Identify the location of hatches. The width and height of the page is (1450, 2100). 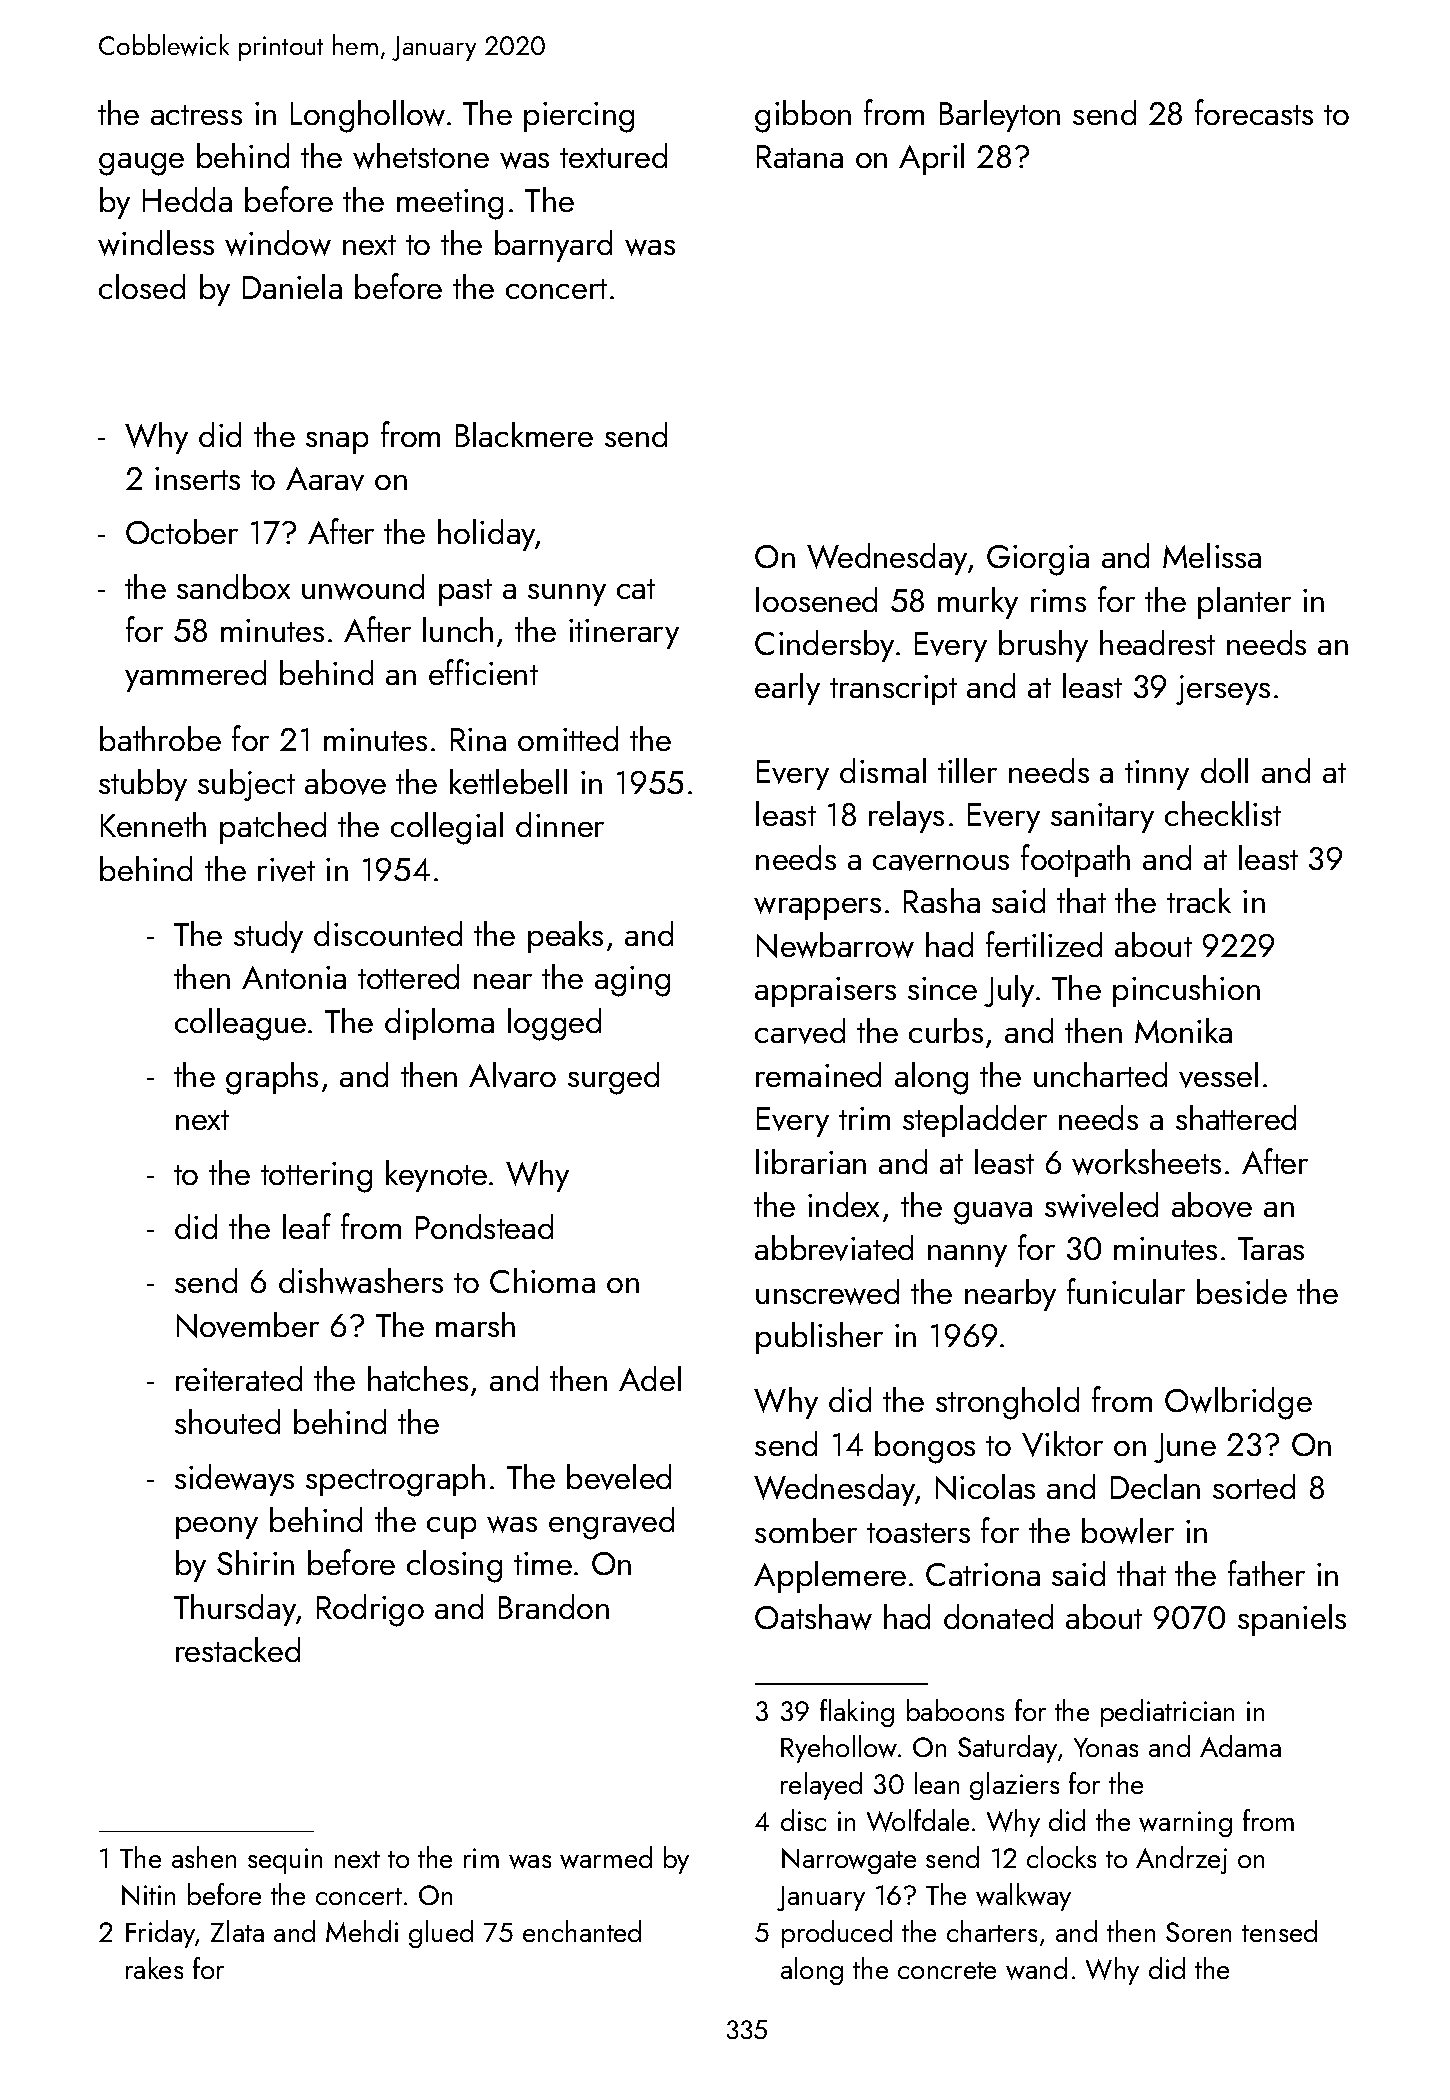
(418, 1378).
